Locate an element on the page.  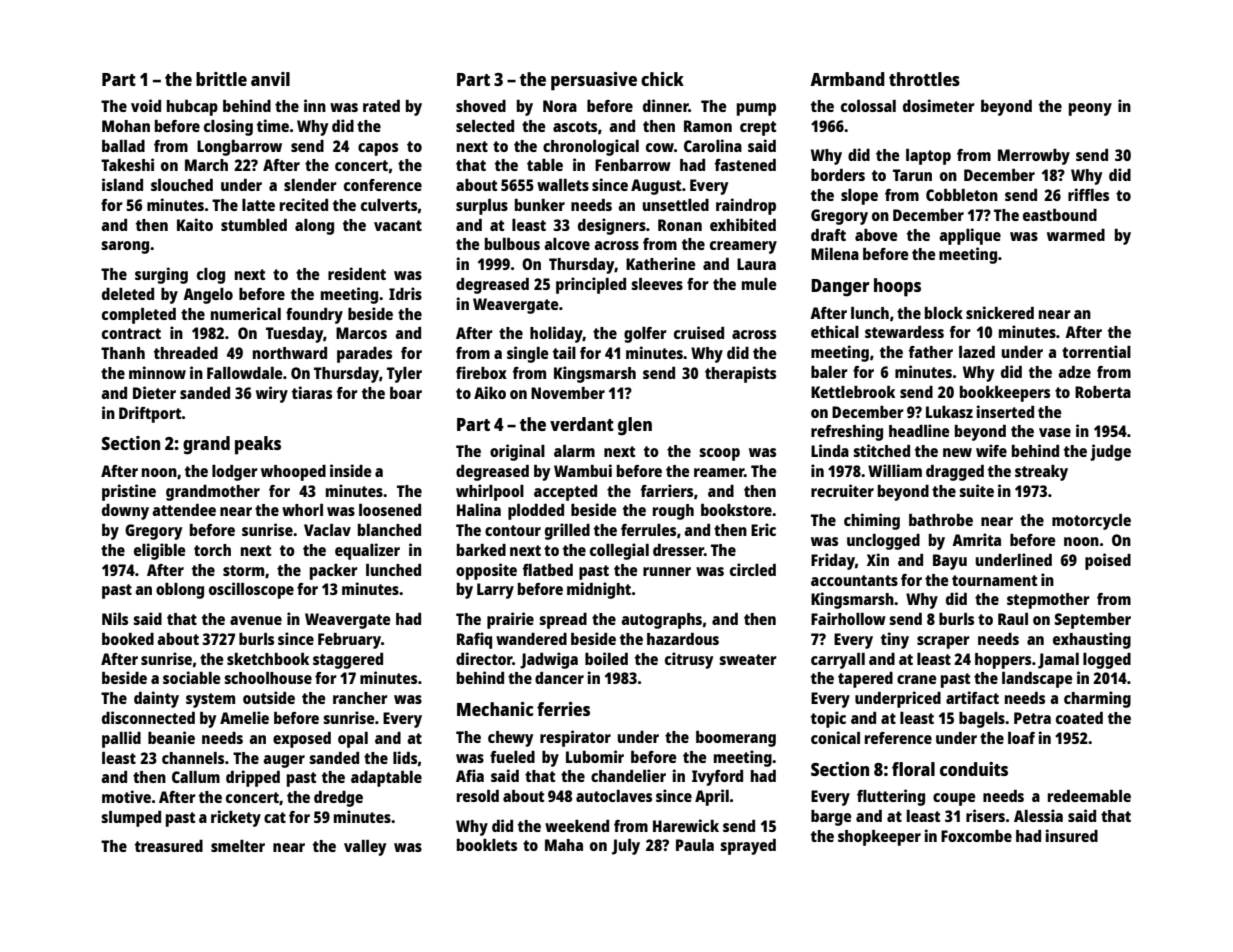
March is located at coordinates (206, 165).
